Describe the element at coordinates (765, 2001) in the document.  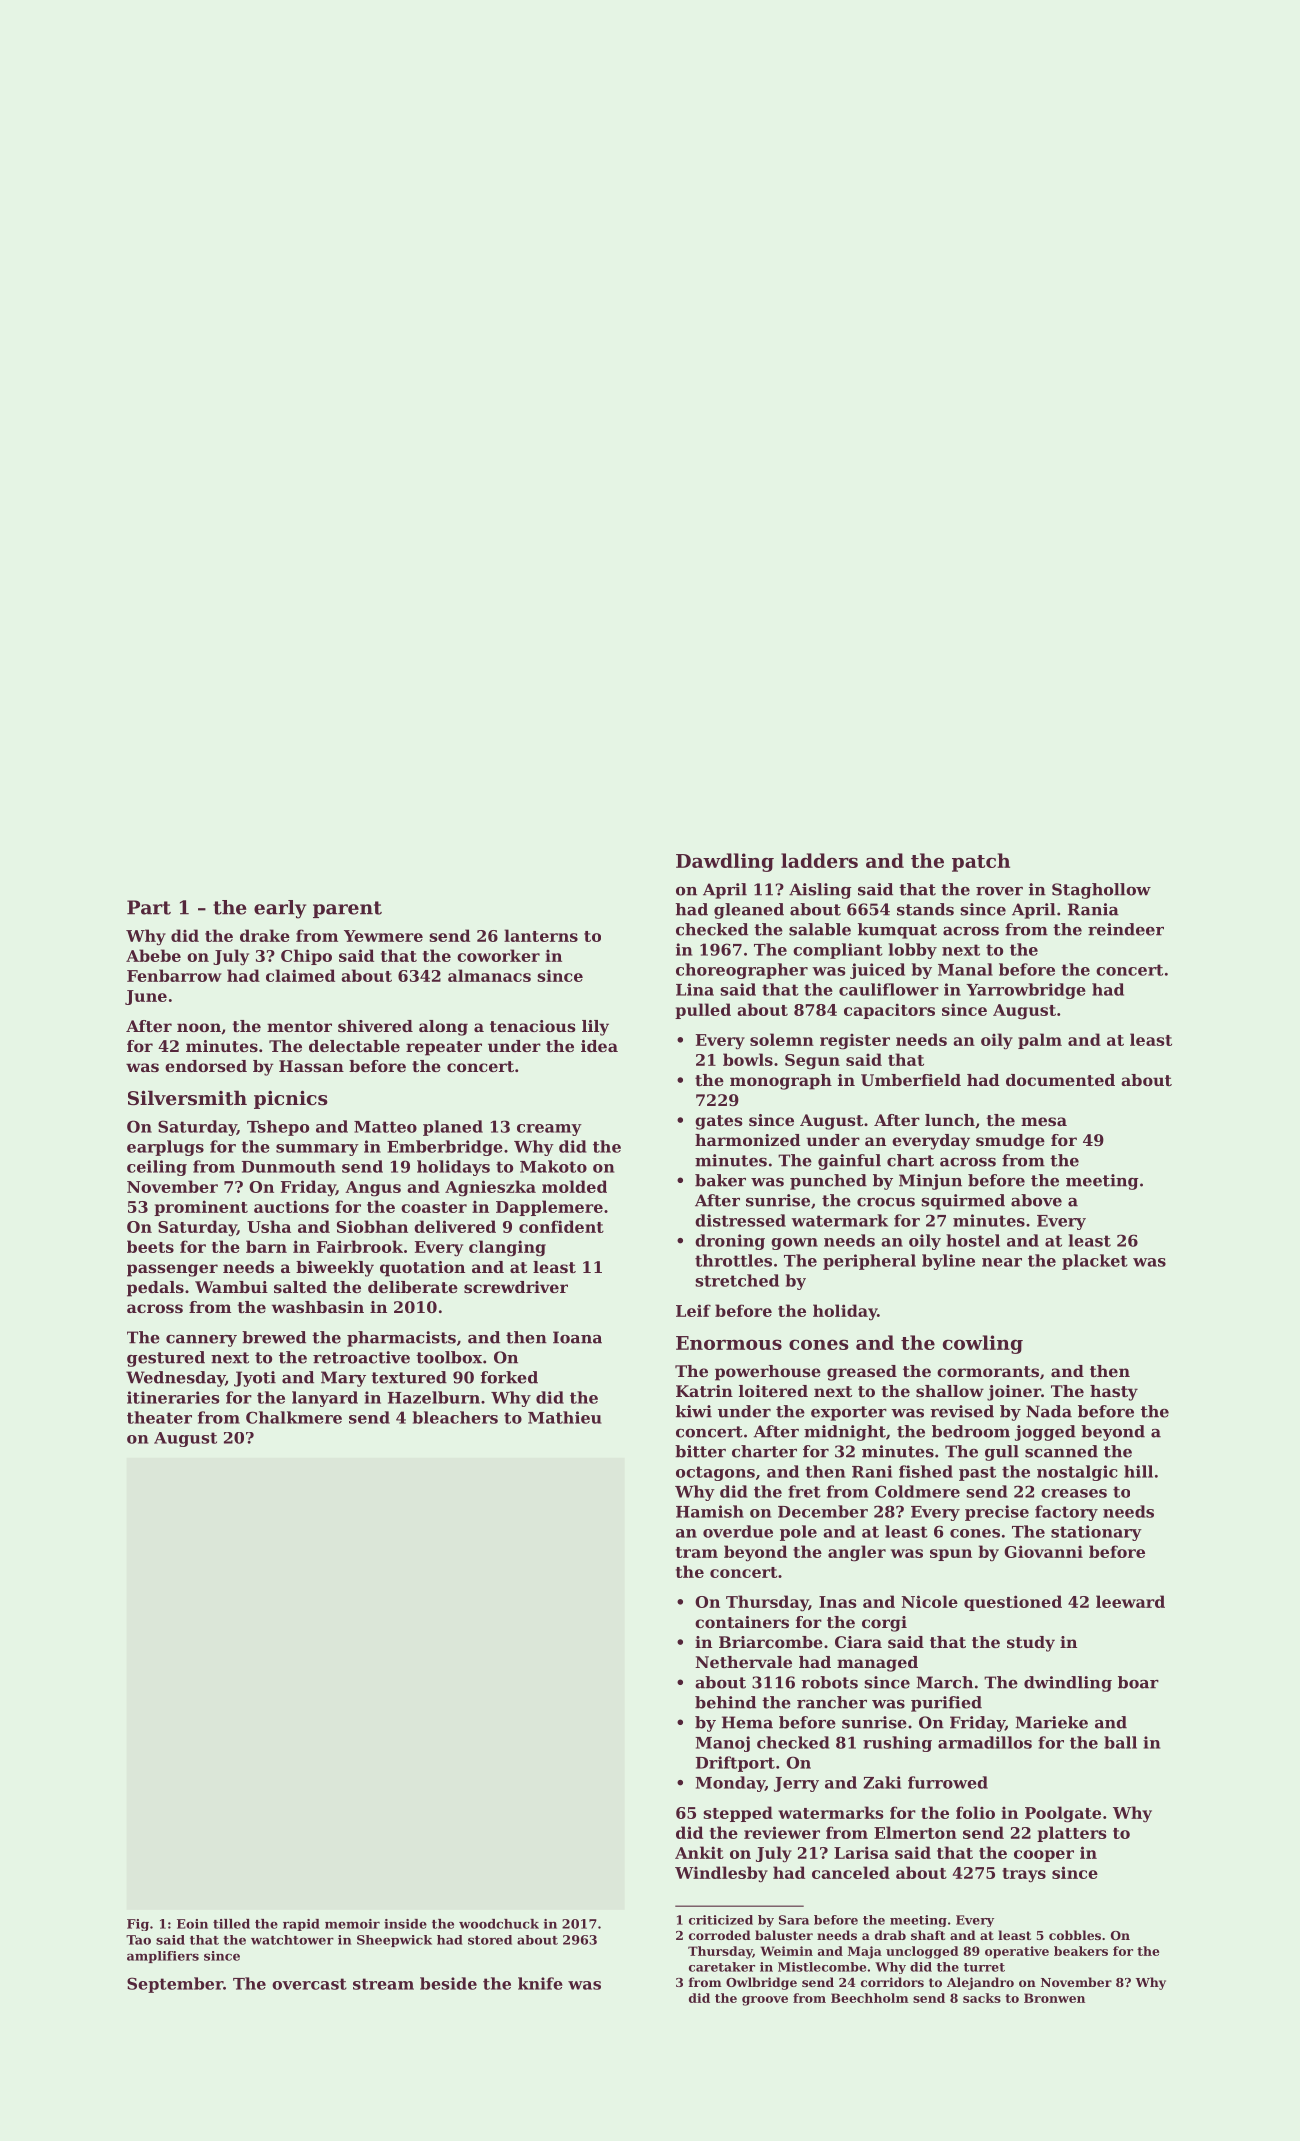
I see `groove` at that location.
